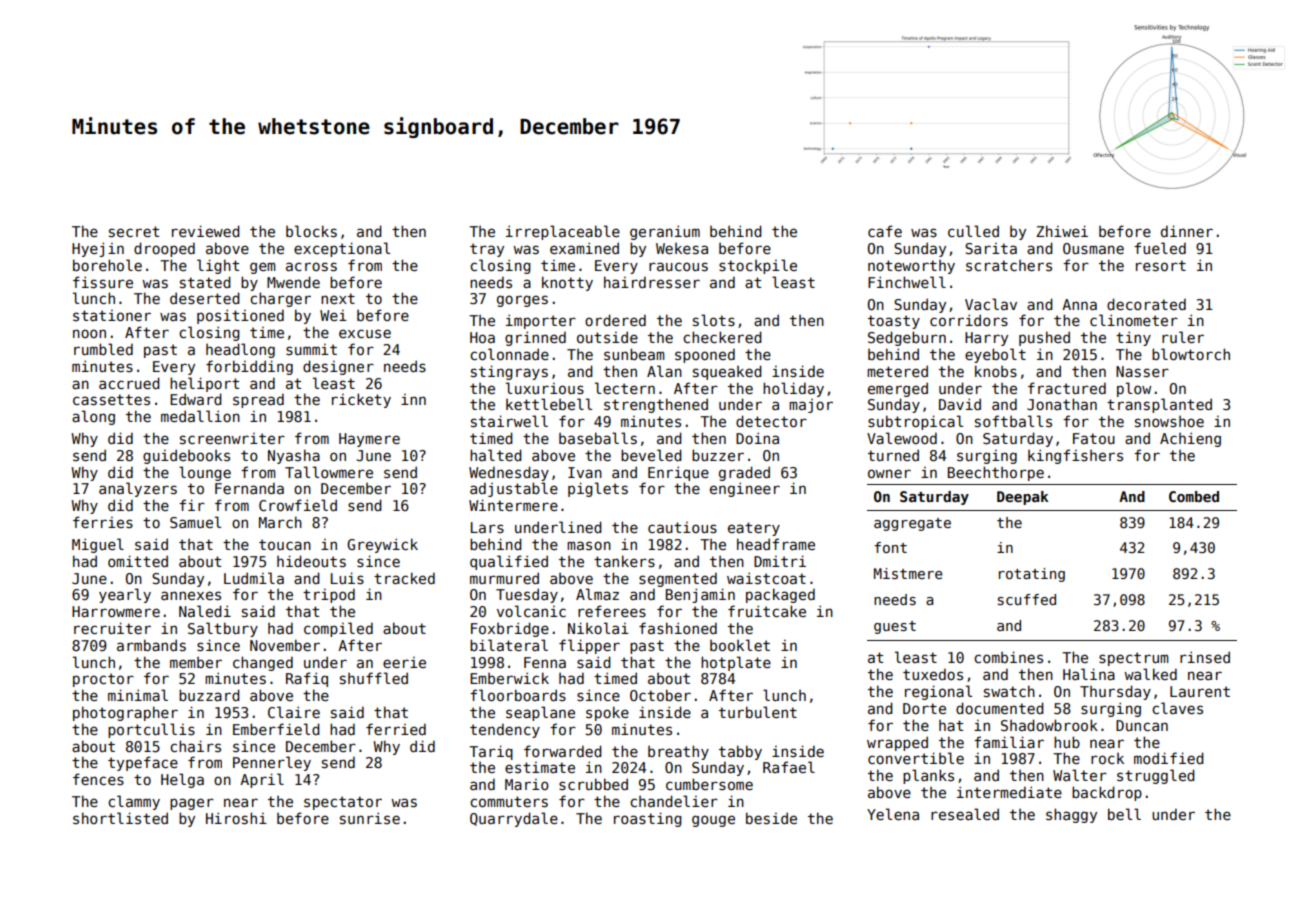  What do you see at coordinates (134, 231) in the screenshot?
I see `secret` at bounding box center [134, 231].
